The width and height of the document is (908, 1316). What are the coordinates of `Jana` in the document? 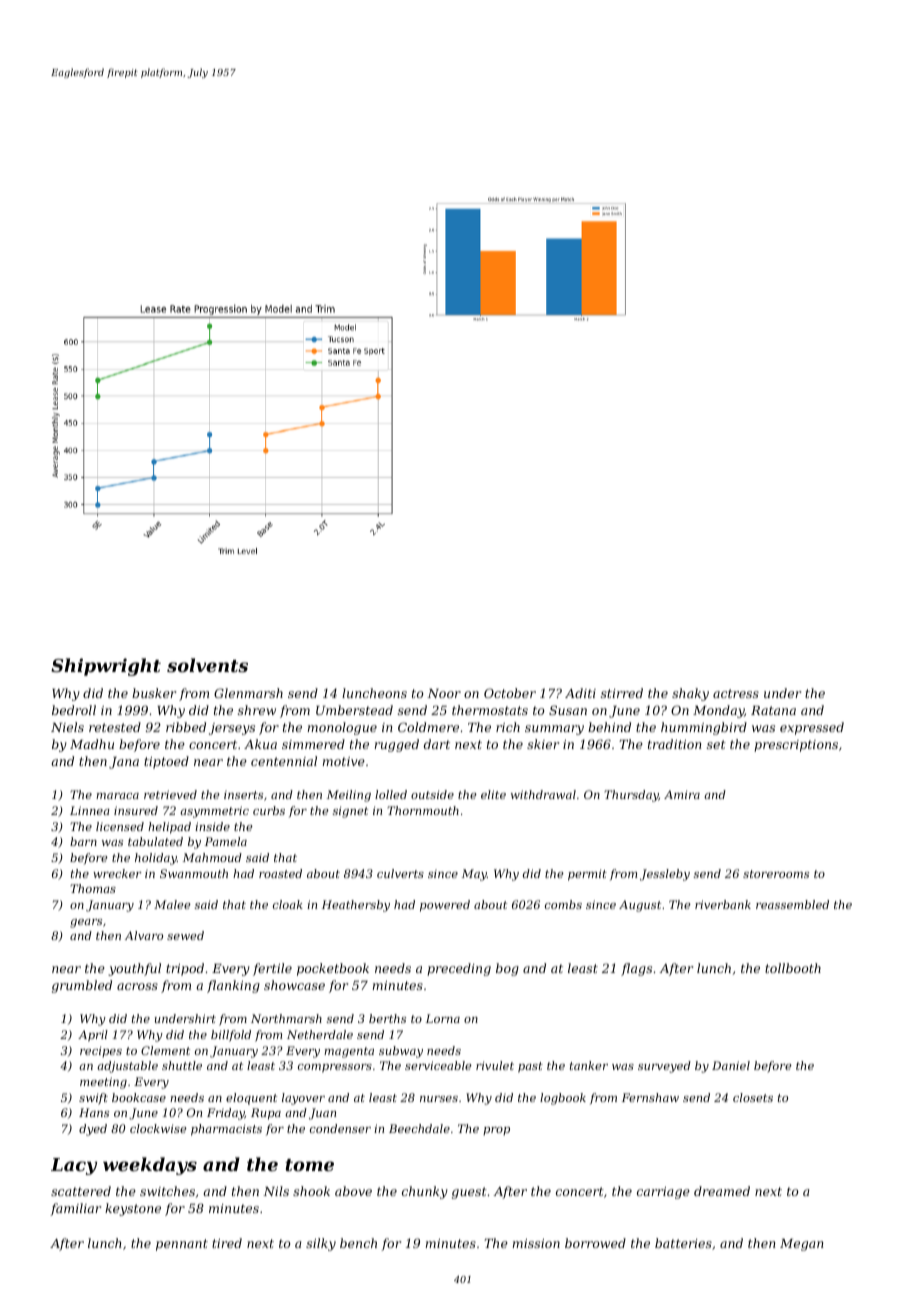 It's located at (124, 763).
